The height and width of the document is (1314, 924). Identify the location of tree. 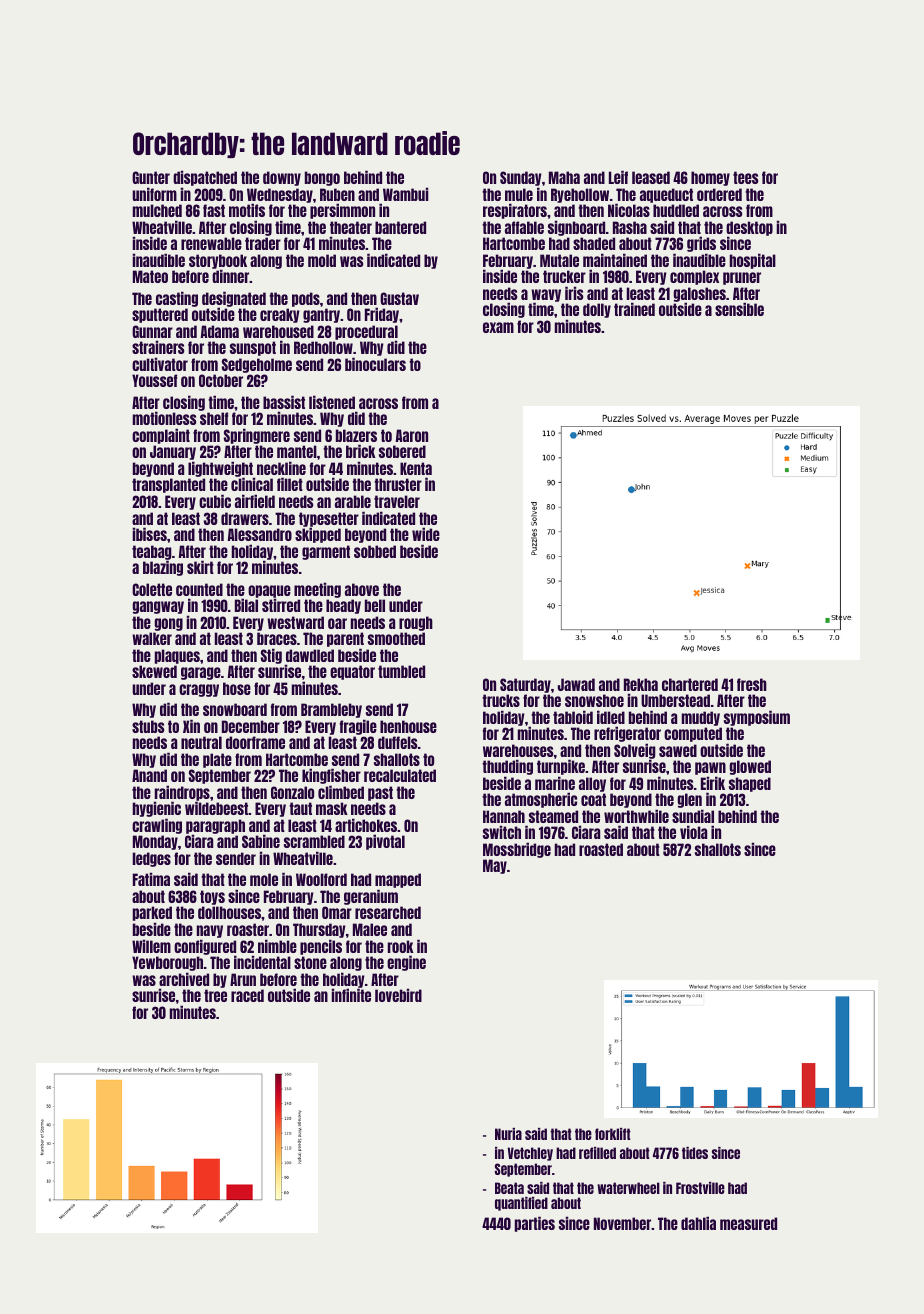
(215, 995).
